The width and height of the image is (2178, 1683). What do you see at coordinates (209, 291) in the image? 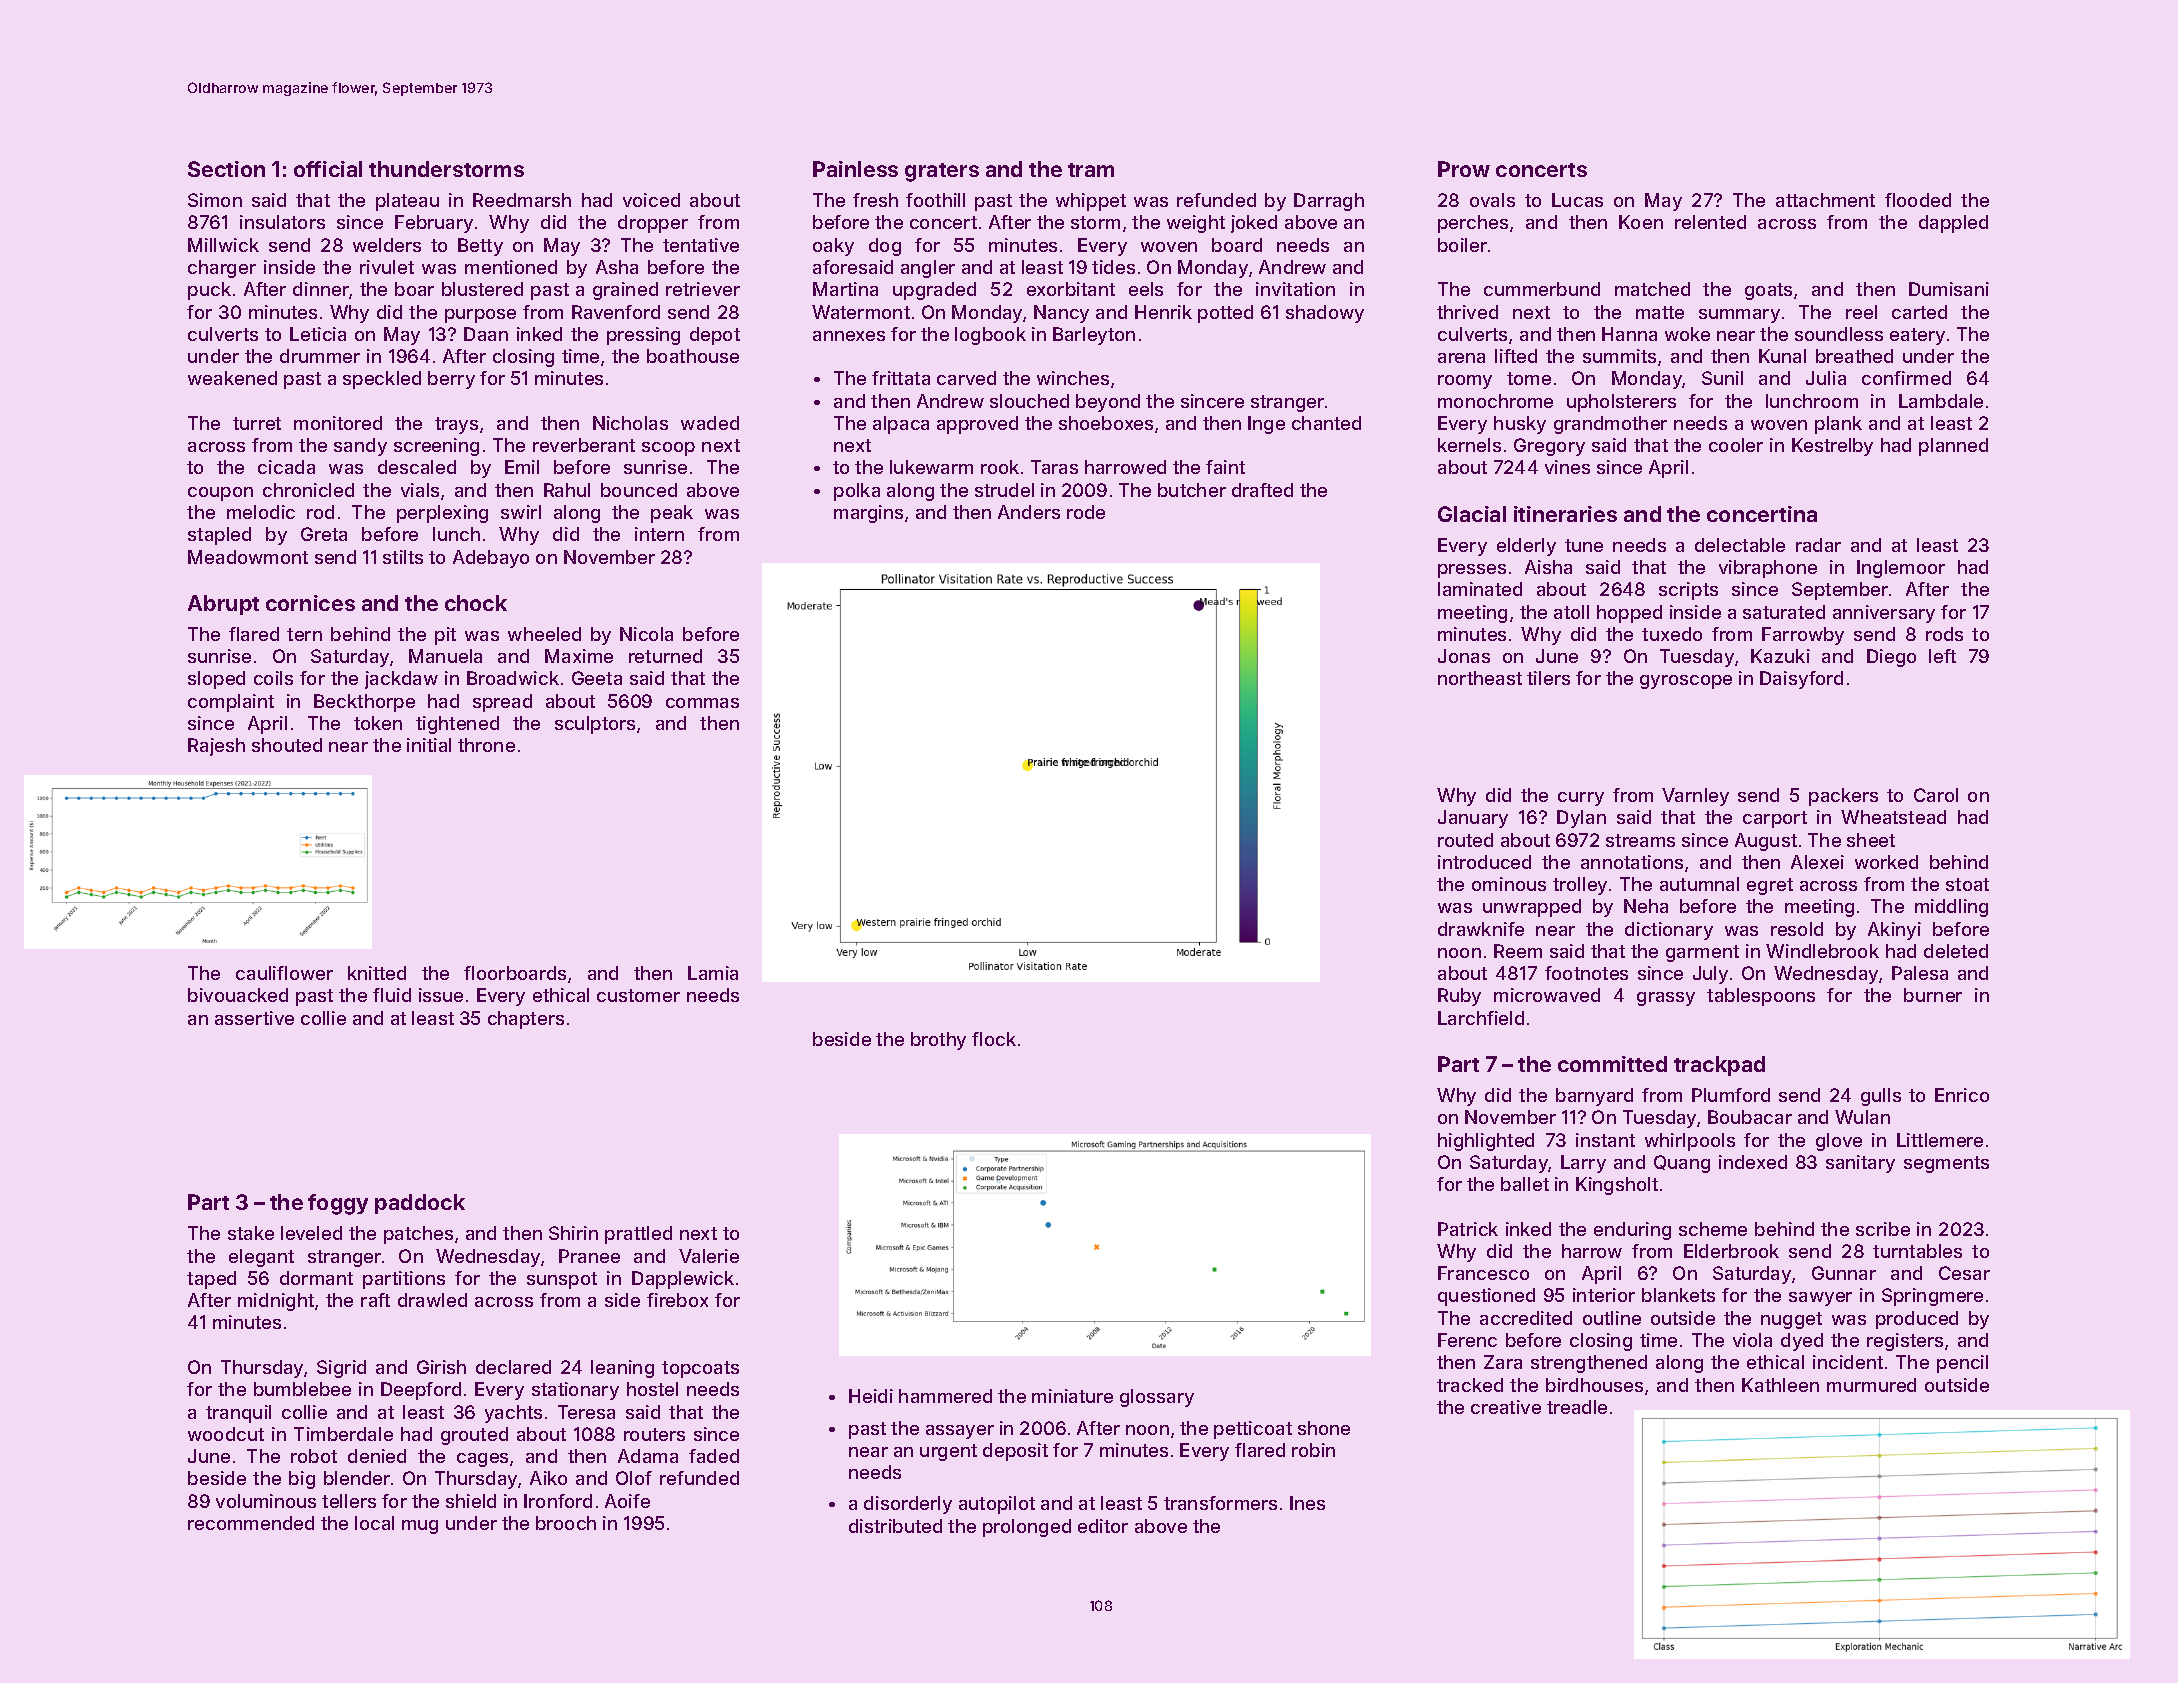
I see `puck` at bounding box center [209, 291].
